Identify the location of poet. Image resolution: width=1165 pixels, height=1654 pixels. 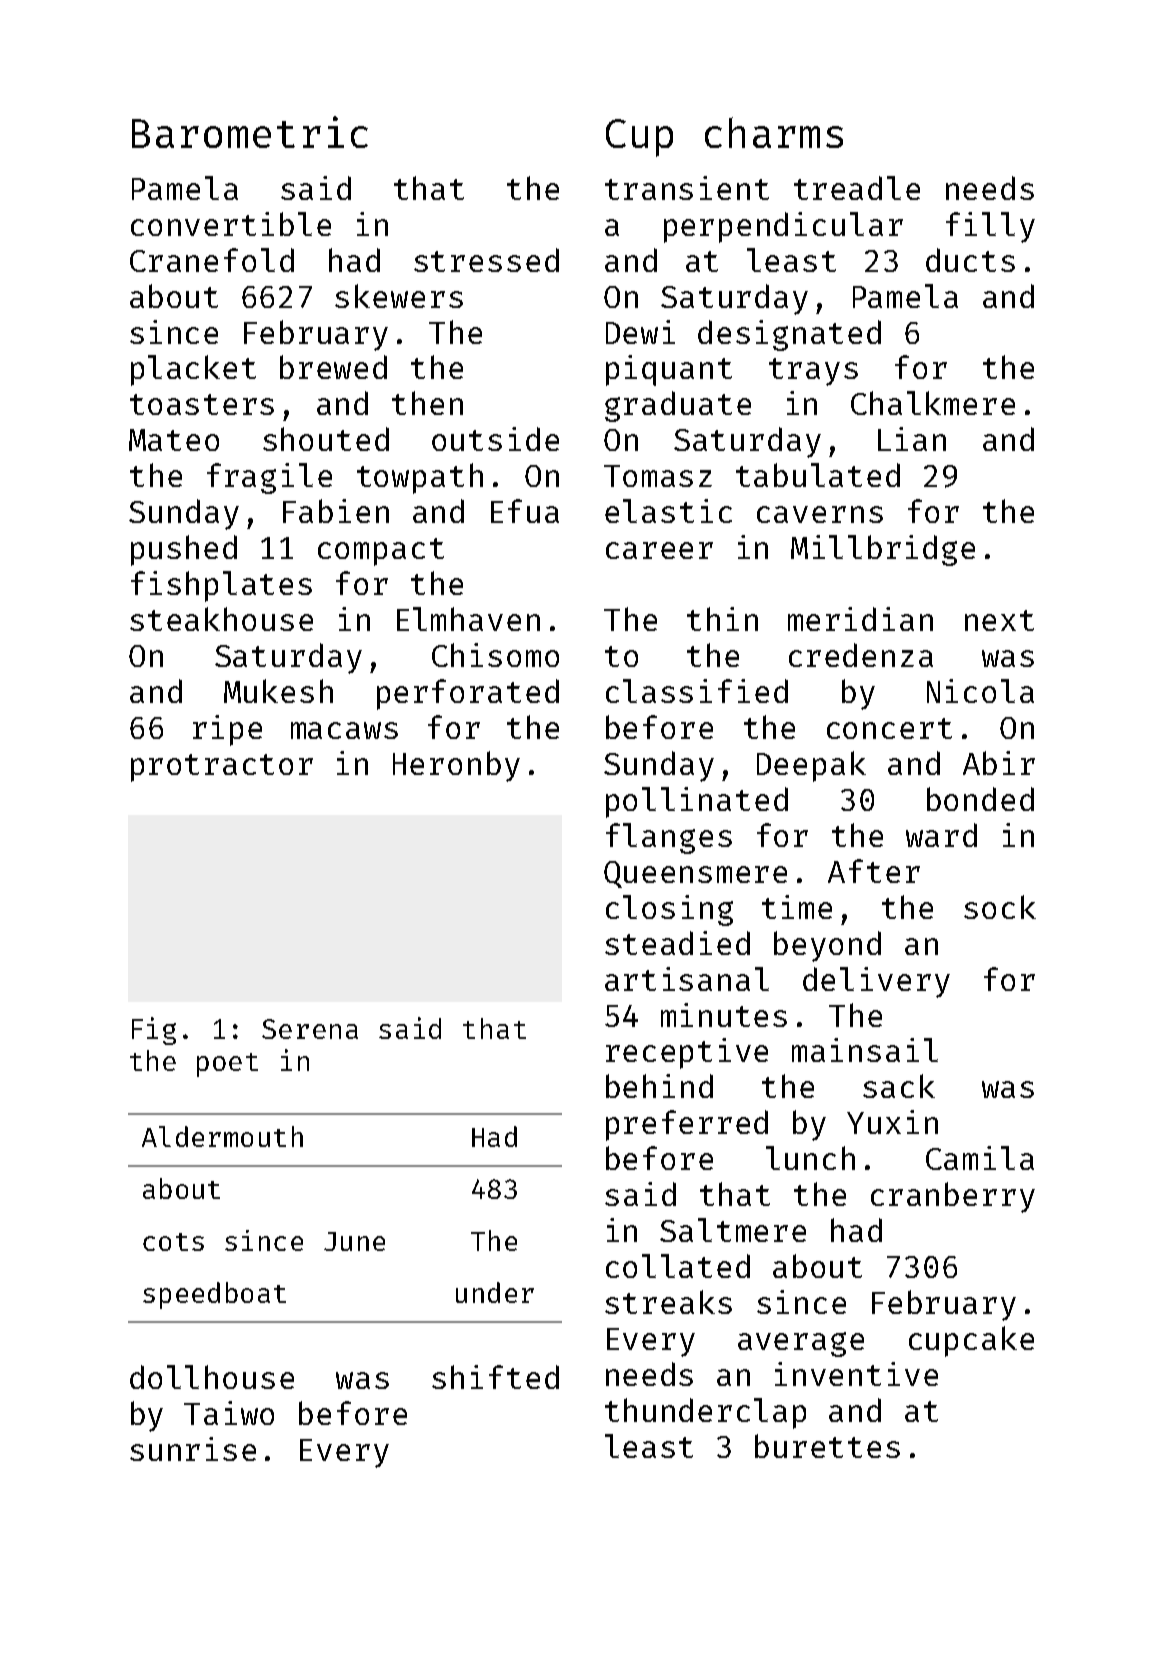
(227, 1065).
